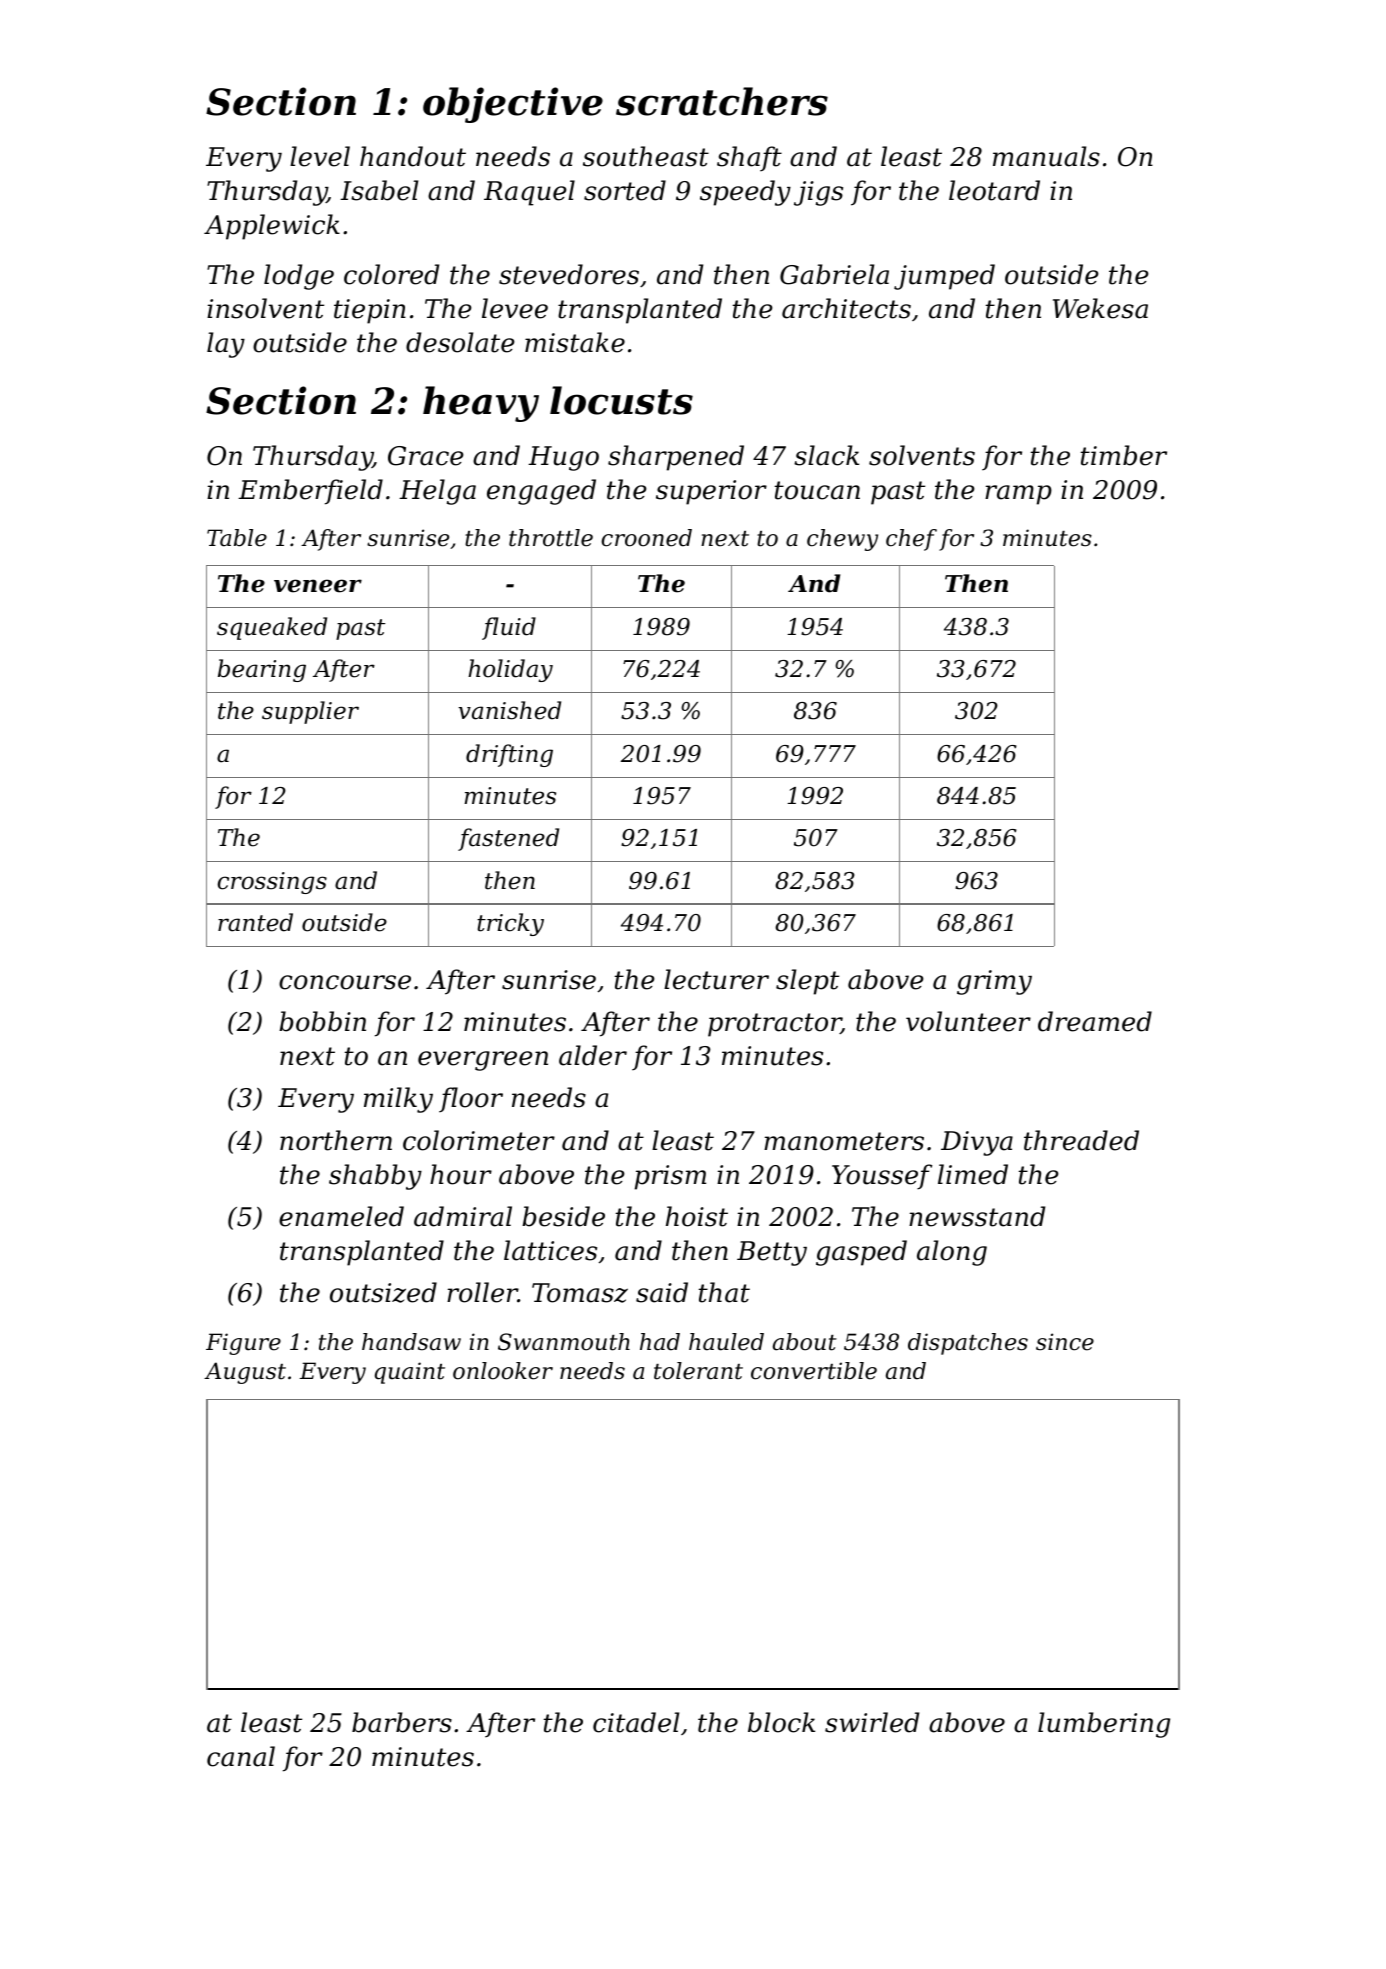 This screenshot has width=1386, height=1969. What do you see at coordinates (226, 345) in the screenshot?
I see `lay` at bounding box center [226, 345].
